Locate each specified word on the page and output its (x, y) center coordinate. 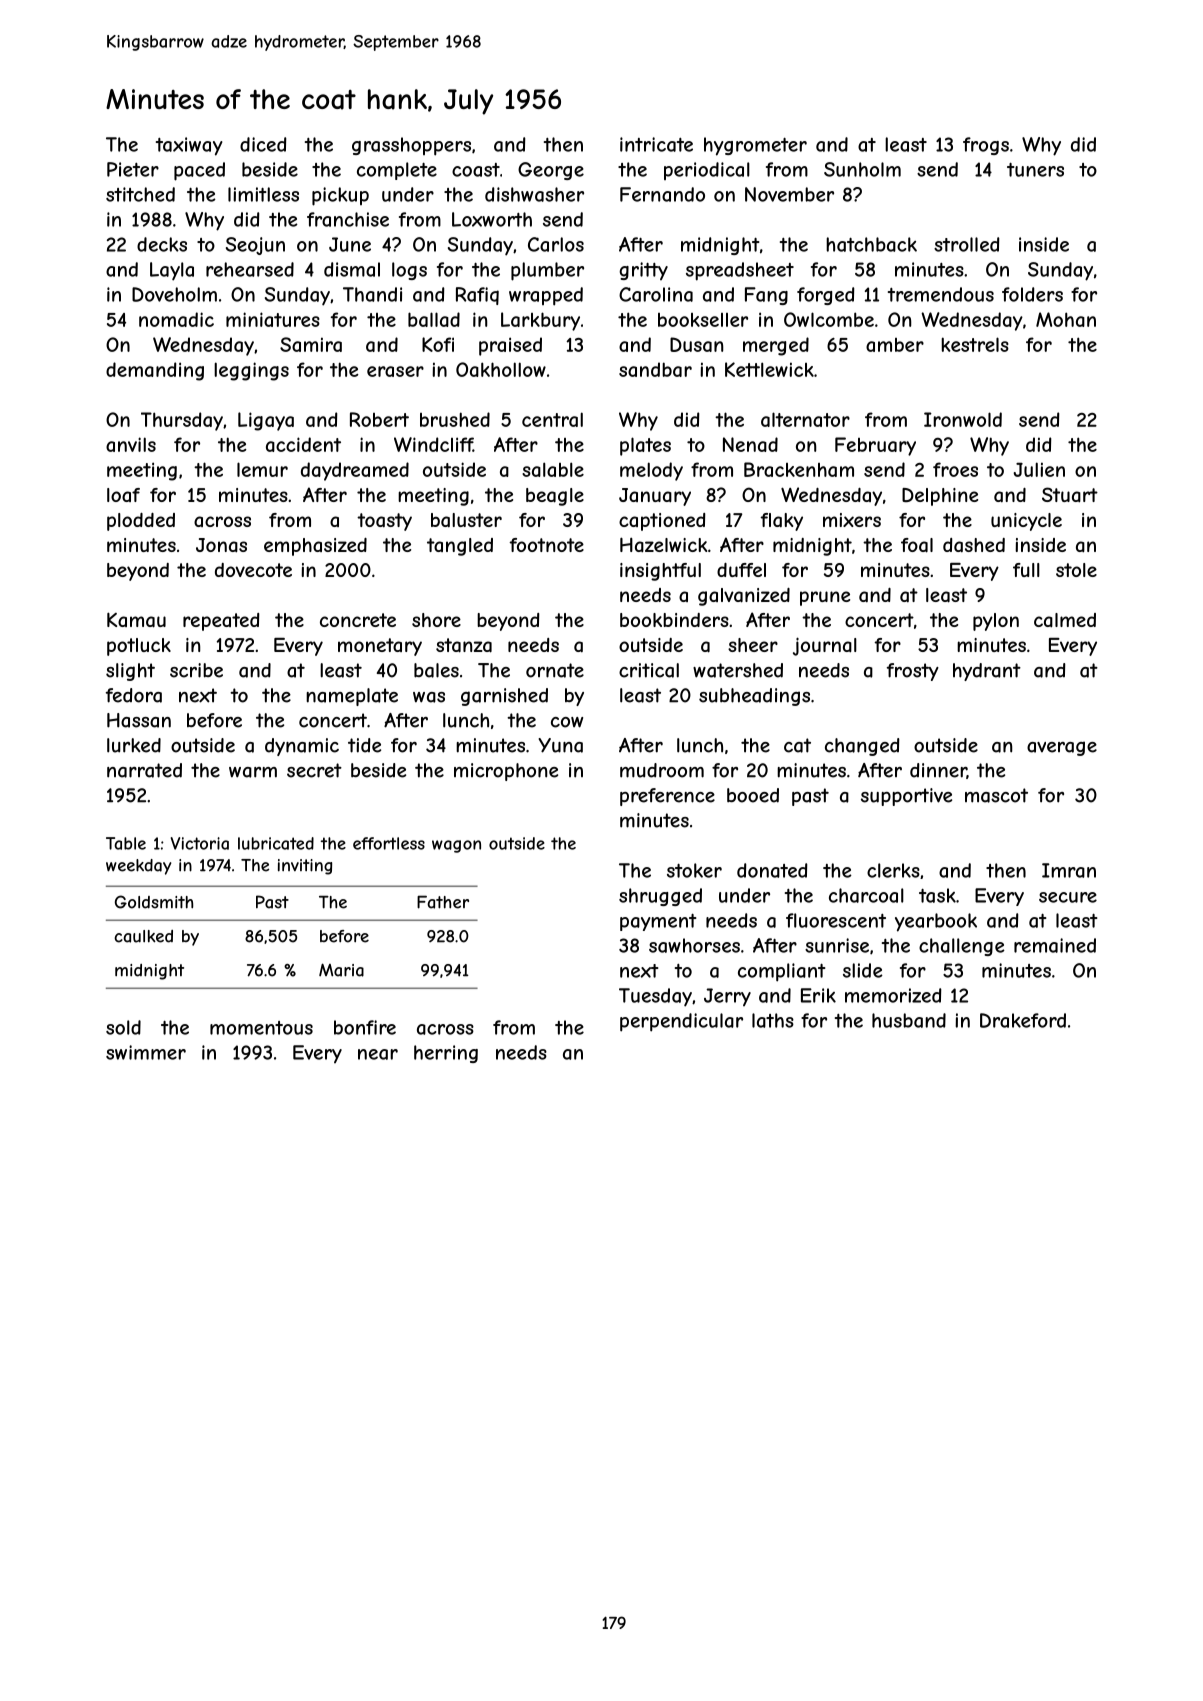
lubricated (276, 843)
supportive (906, 797)
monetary (380, 647)
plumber (547, 271)
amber (895, 345)
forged (826, 296)
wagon (456, 846)
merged (776, 346)
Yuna (561, 745)
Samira (311, 344)
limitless (263, 194)
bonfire (365, 1027)
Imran (1069, 870)
